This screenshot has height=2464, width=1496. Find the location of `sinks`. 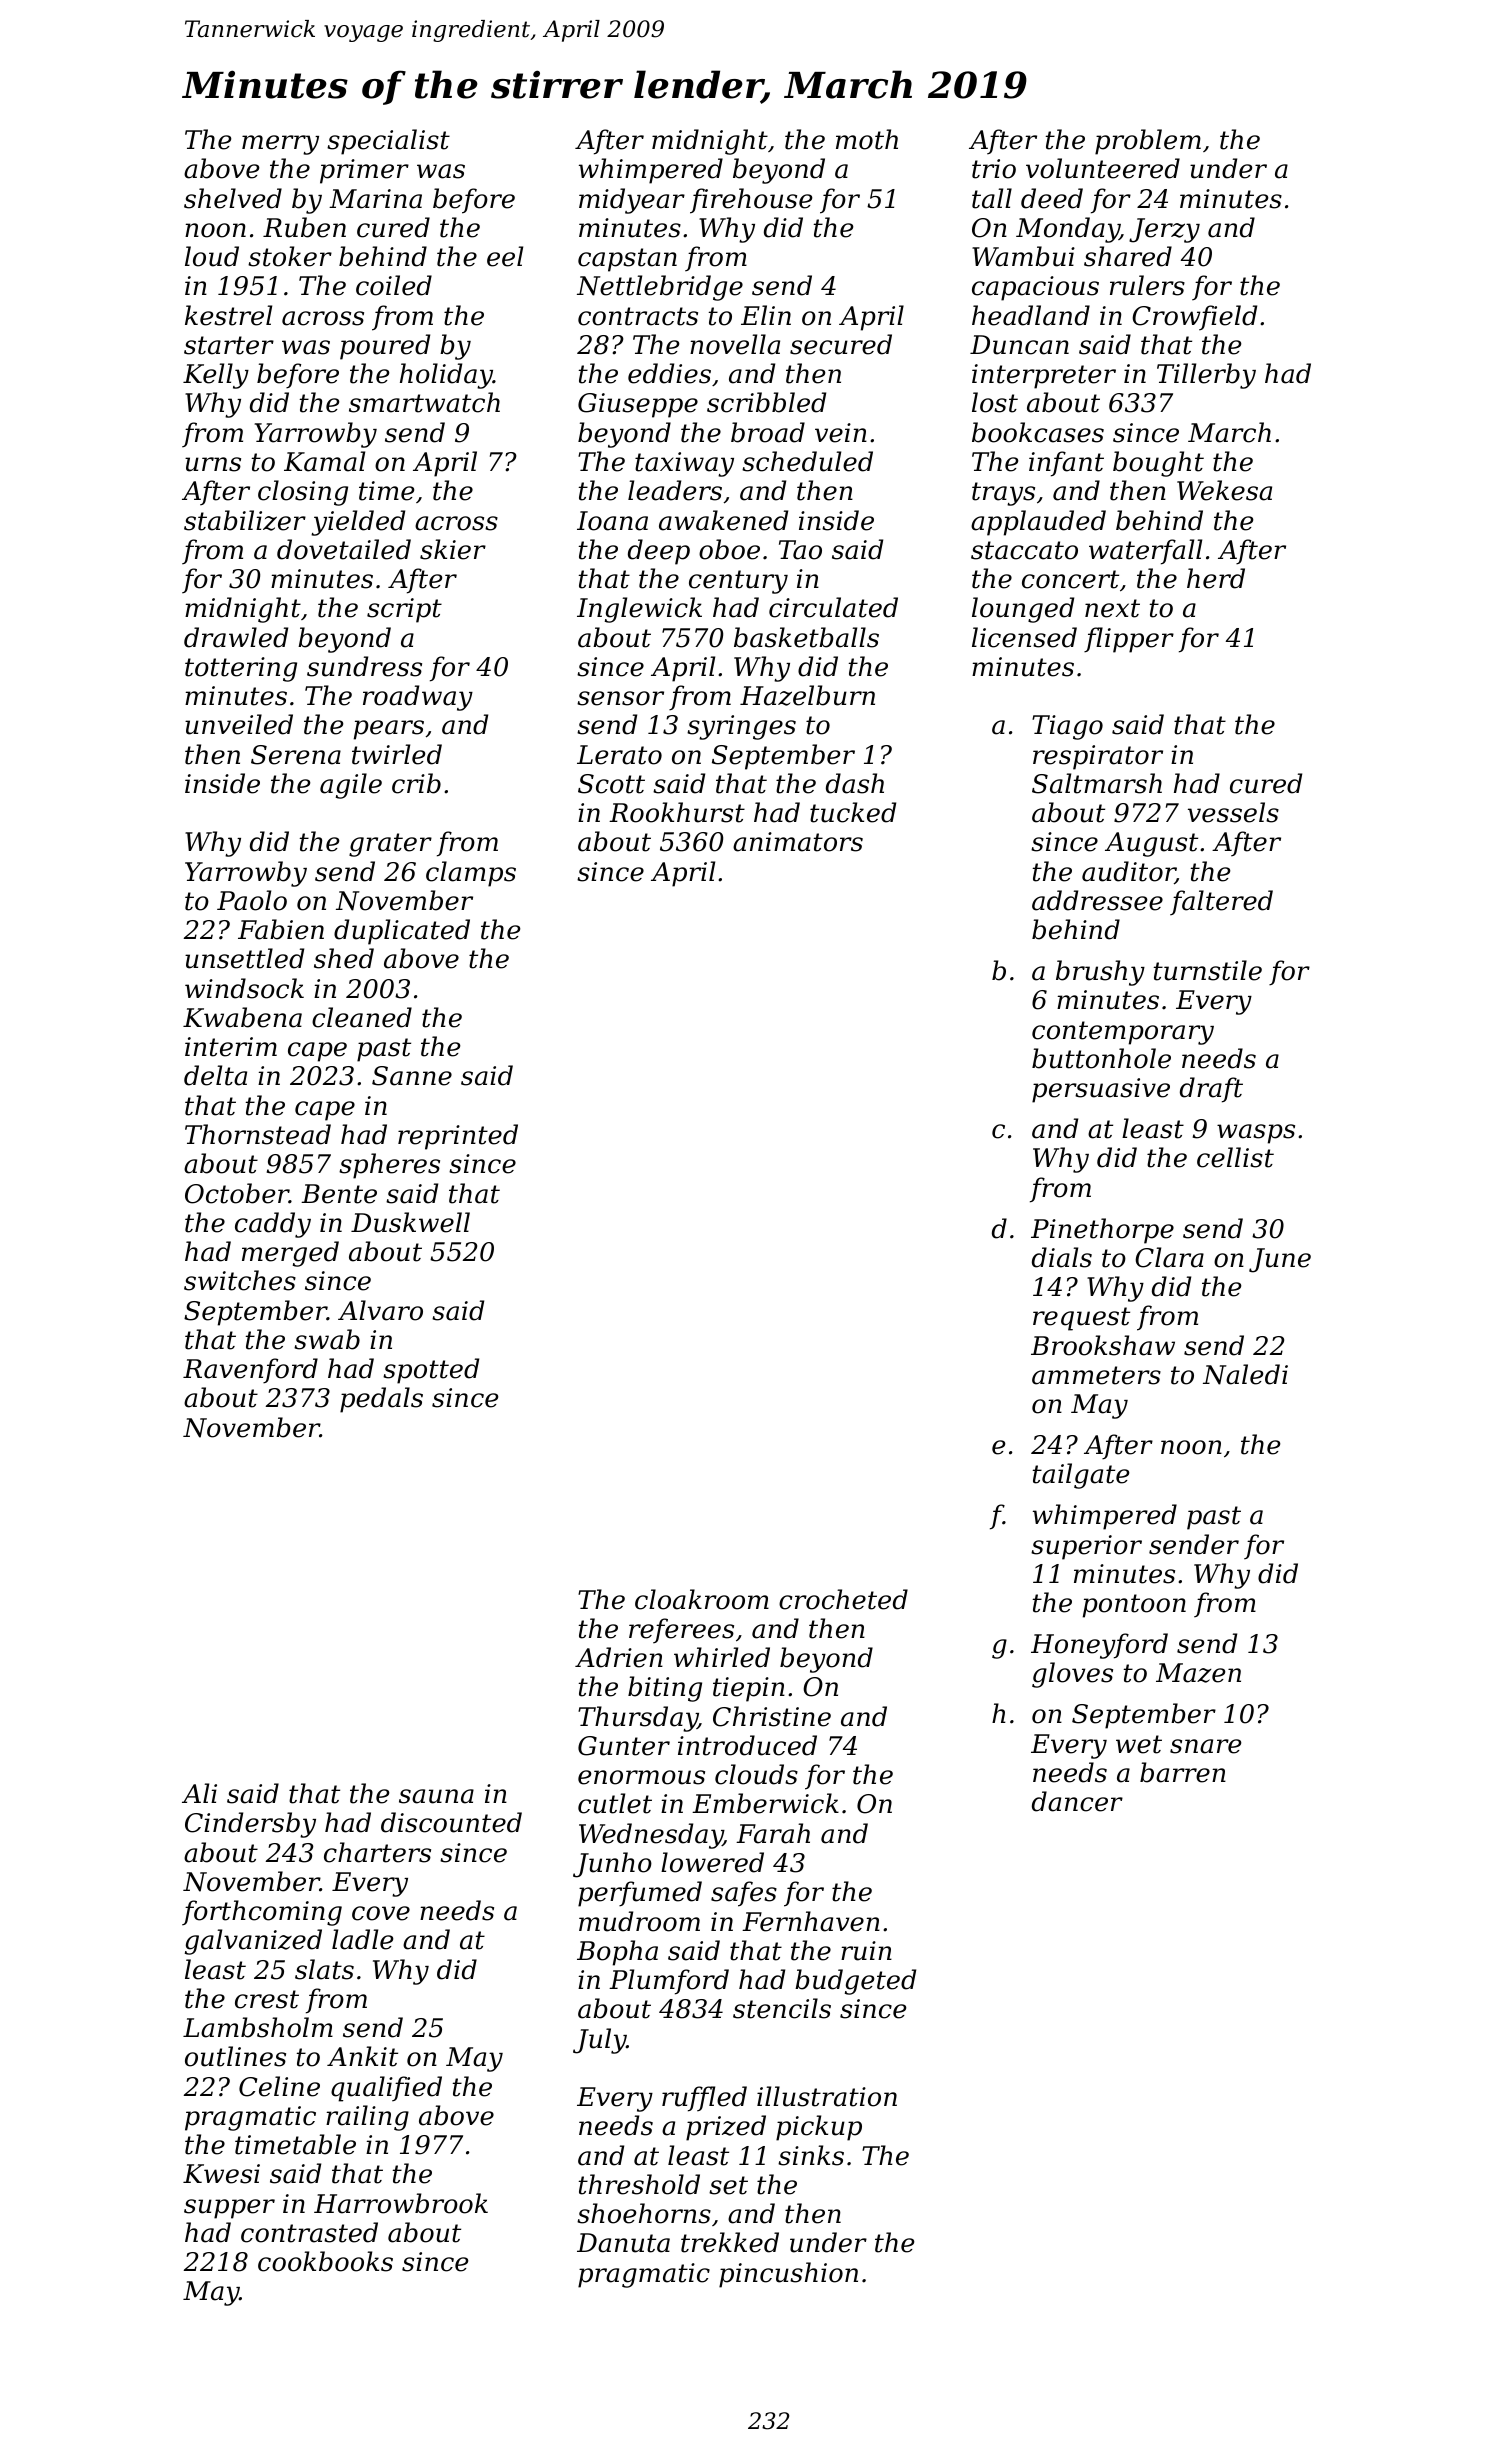

sinks is located at coordinates (811, 2155).
